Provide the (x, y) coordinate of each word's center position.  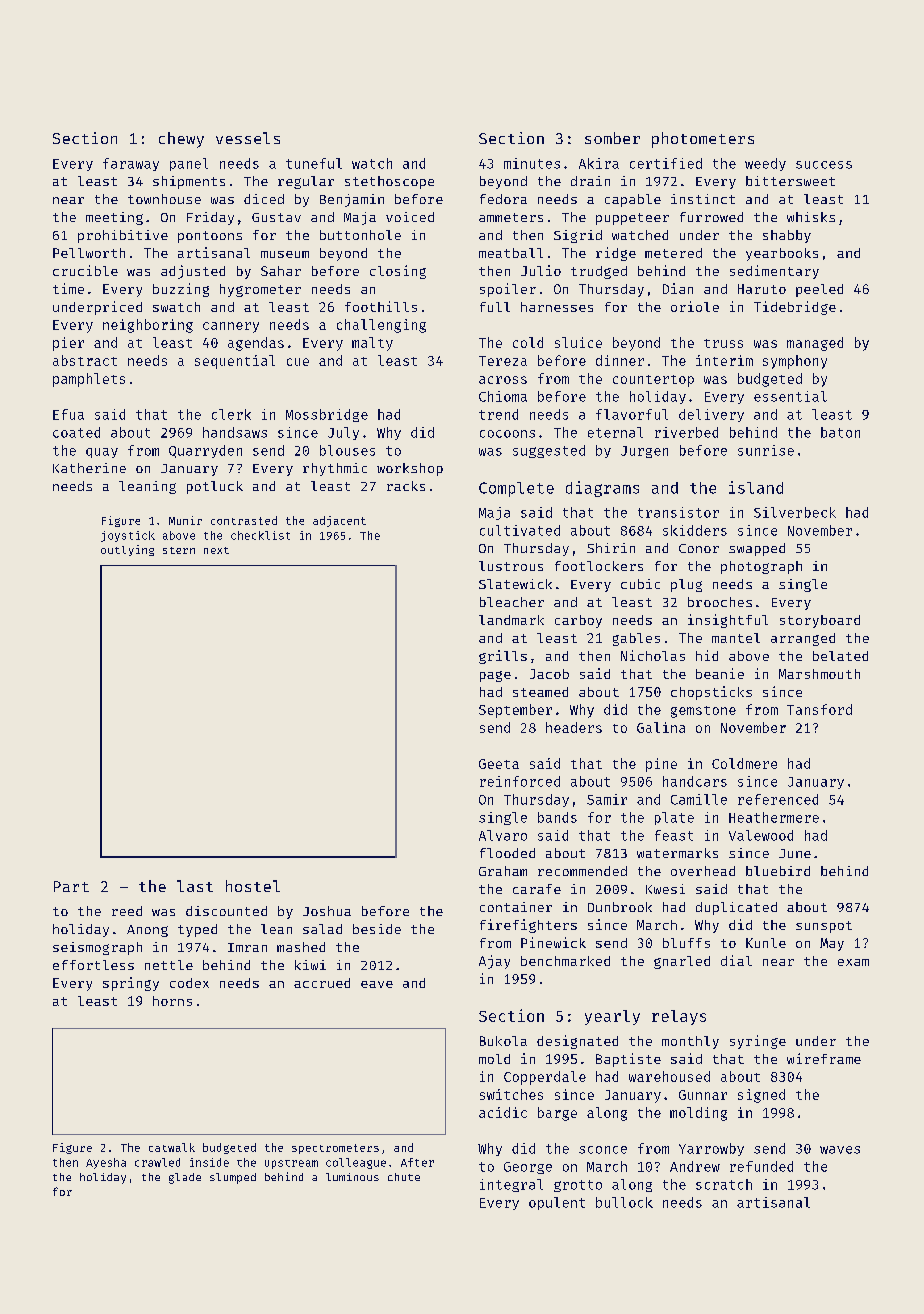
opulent (557, 1203)
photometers (703, 140)
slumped (233, 1178)
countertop (653, 381)
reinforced (520, 781)
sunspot (824, 927)
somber (612, 138)
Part (71, 886)
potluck (215, 487)
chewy (181, 140)
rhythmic (335, 469)
